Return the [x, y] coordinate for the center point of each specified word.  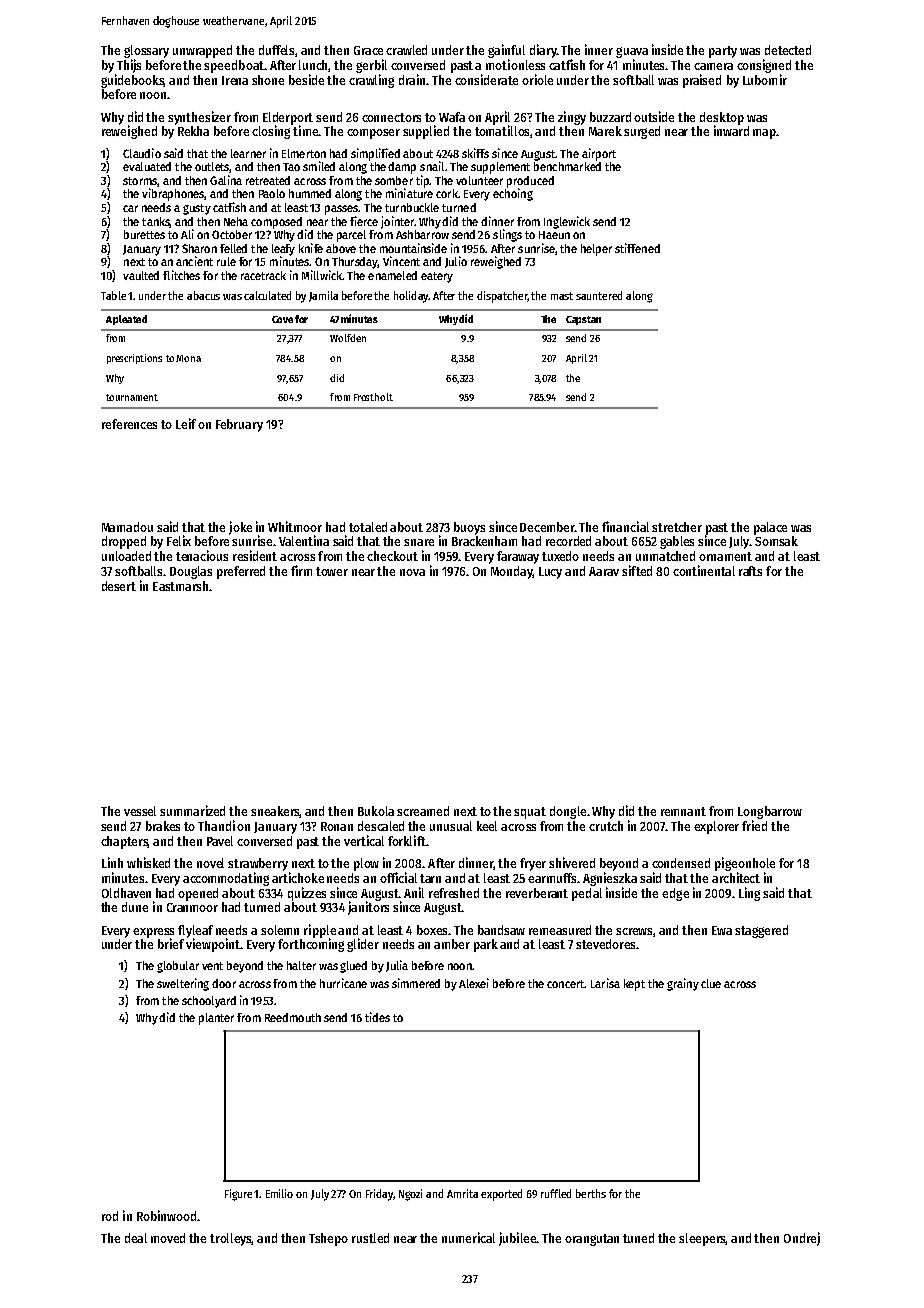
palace [770, 528]
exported [501, 1195]
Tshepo [328, 1239]
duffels [277, 51]
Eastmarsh [180, 586]
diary [543, 51]
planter [216, 1019]
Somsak [776, 541]
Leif [186, 423]
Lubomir [765, 79]
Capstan [583, 320]
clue [711, 983]
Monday [512, 572]
